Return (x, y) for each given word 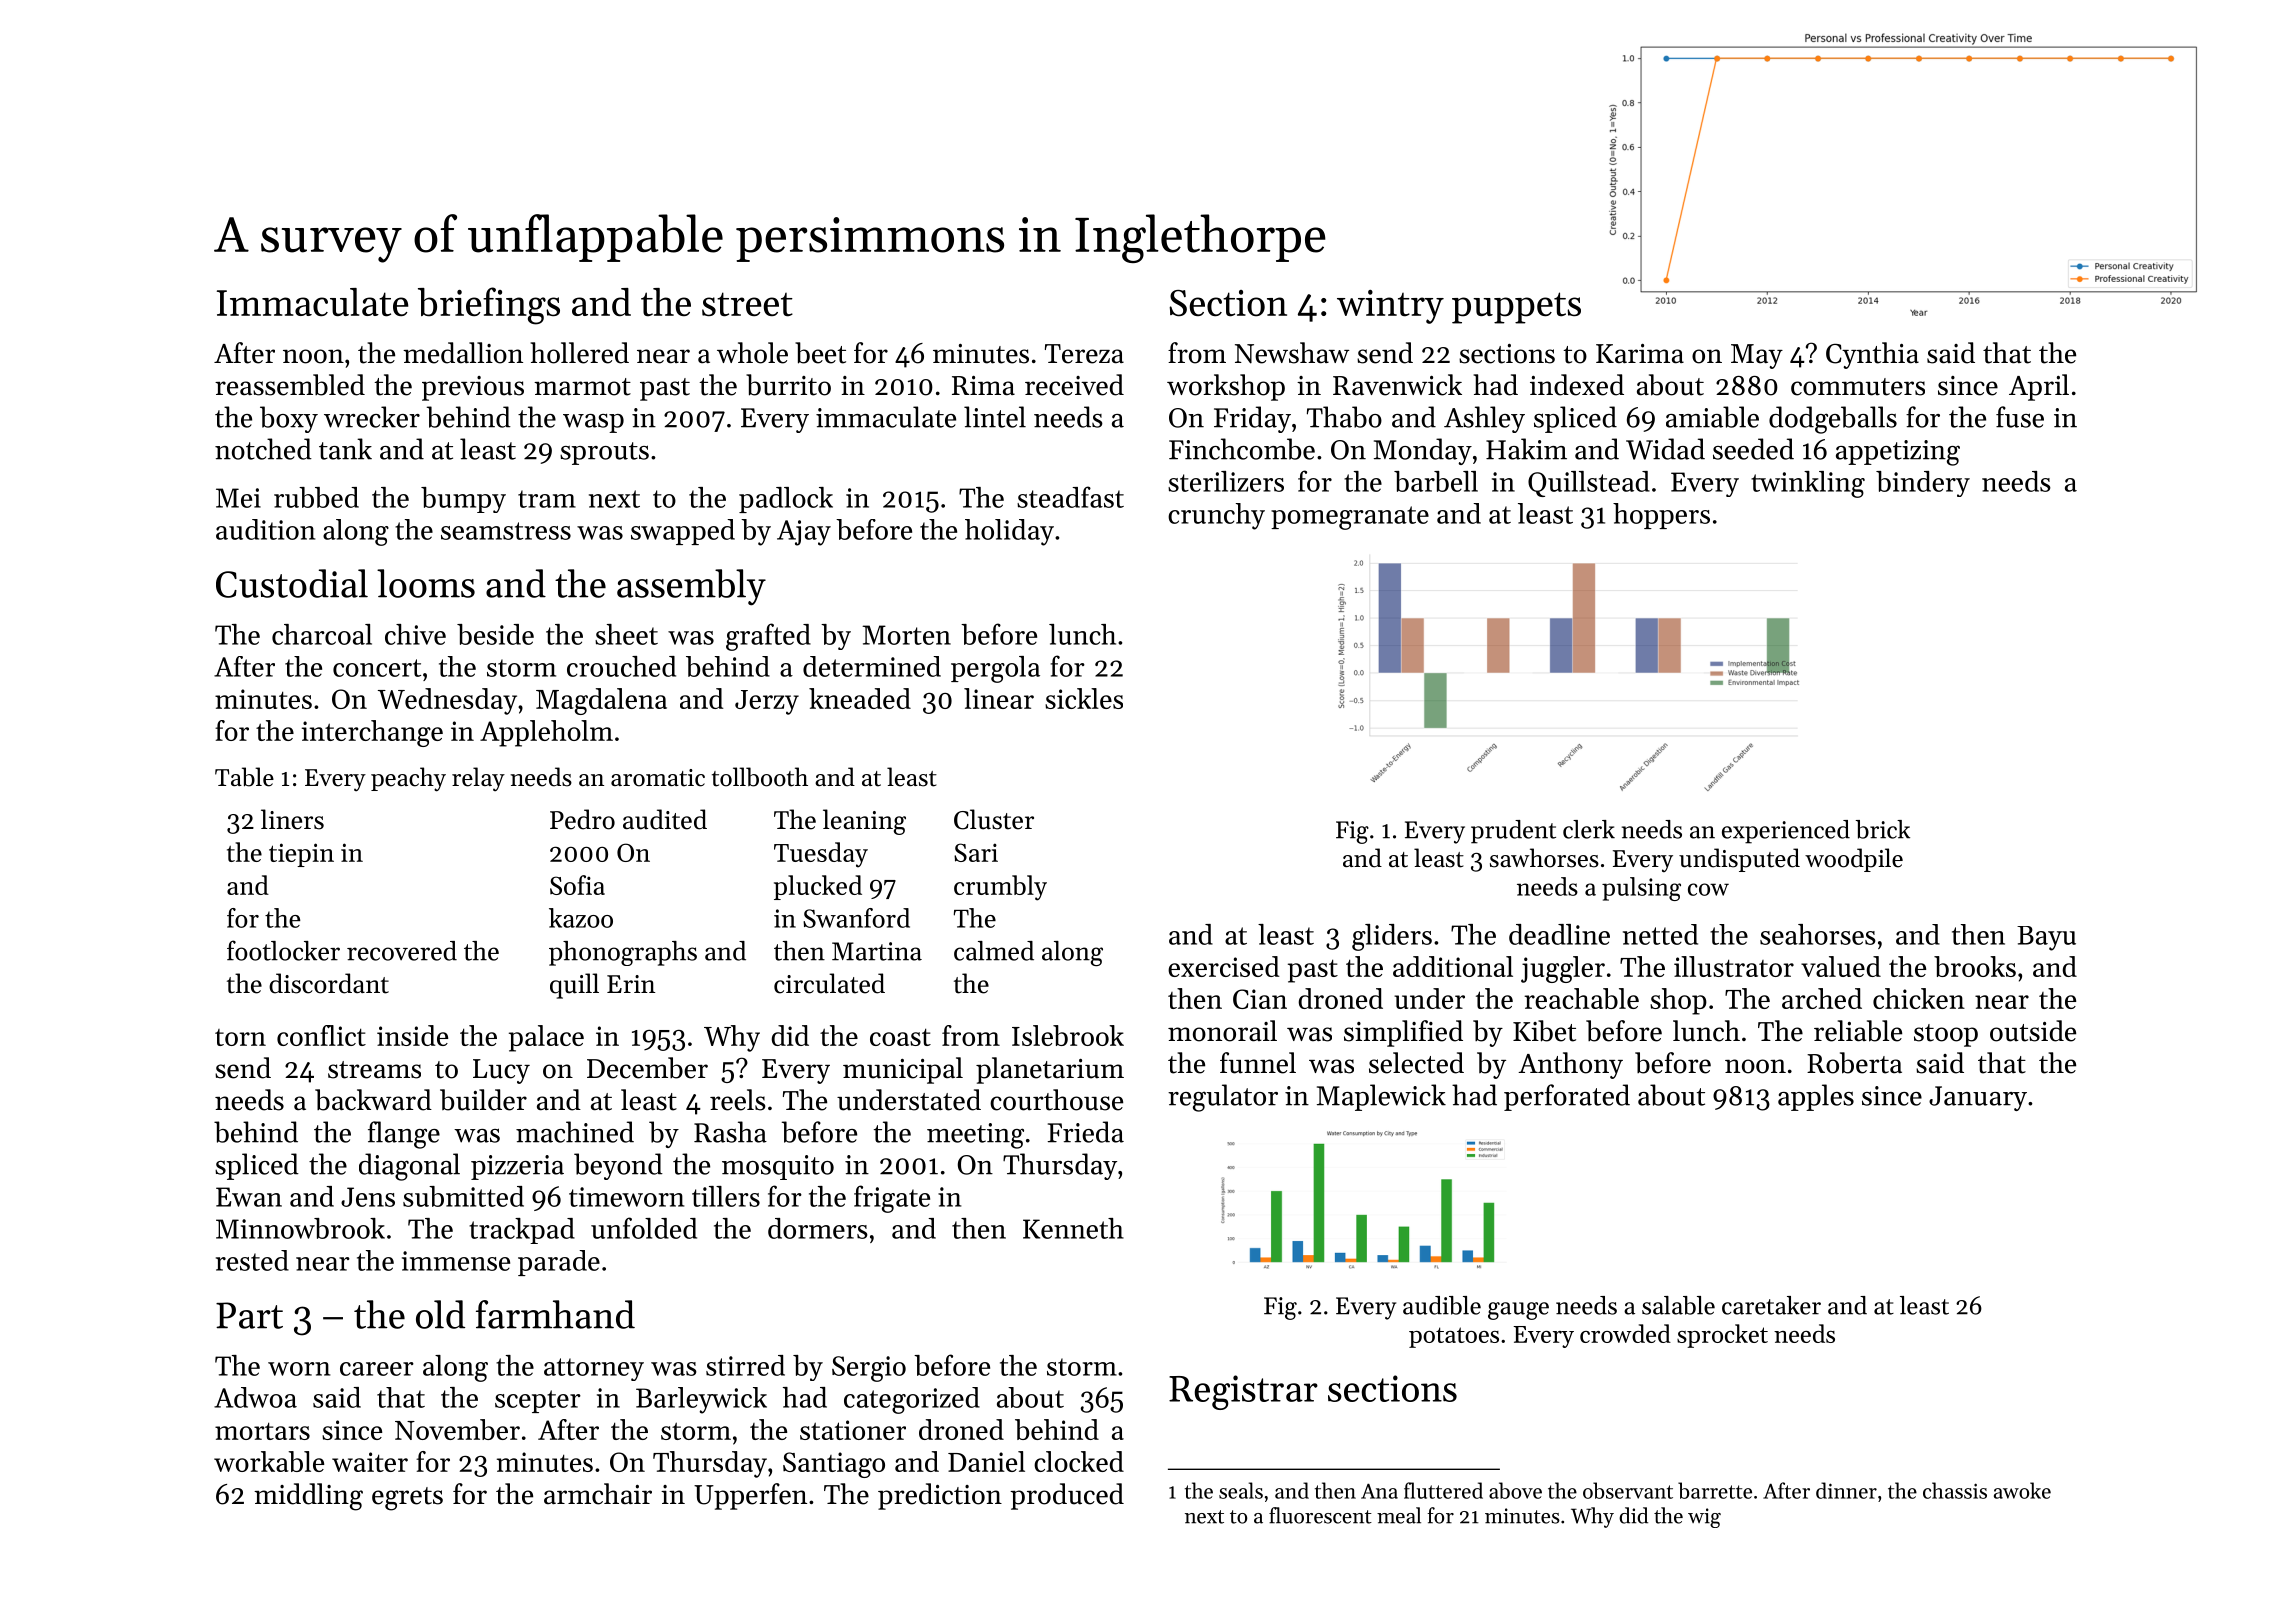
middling (308, 1497)
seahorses (1818, 934)
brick (1883, 829)
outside (2033, 1031)
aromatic (658, 778)
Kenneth (1073, 1228)
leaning (864, 822)
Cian (1260, 999)
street (747, 304)
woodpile (1854, 860)
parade (559, 1263)
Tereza (1084, 354)
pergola (995, 669)
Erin (631, 984)
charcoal (322, 634)
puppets (1516, 308)
